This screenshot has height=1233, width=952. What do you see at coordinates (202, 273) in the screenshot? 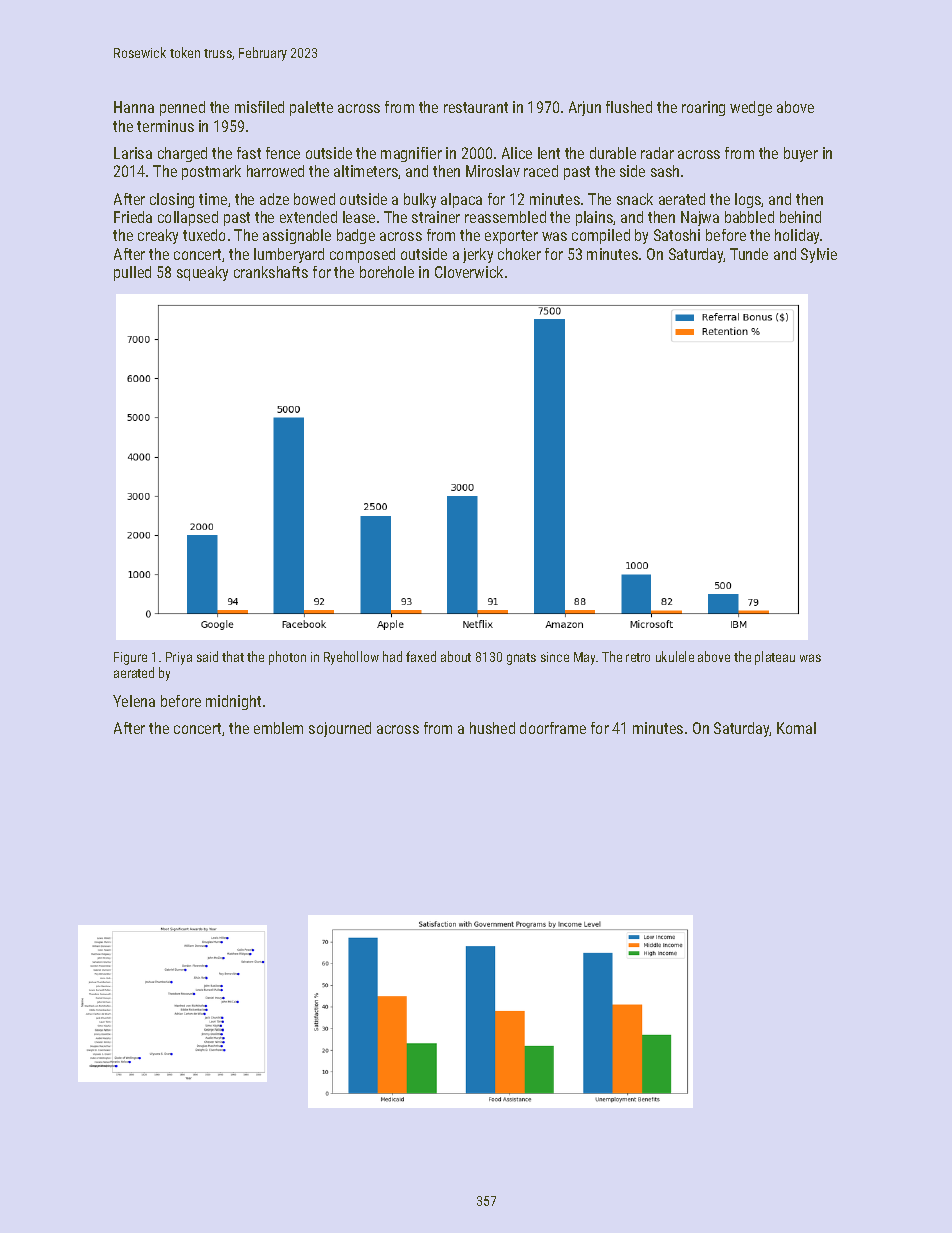
I see `squeaky` at bounding box center [202, 273].
